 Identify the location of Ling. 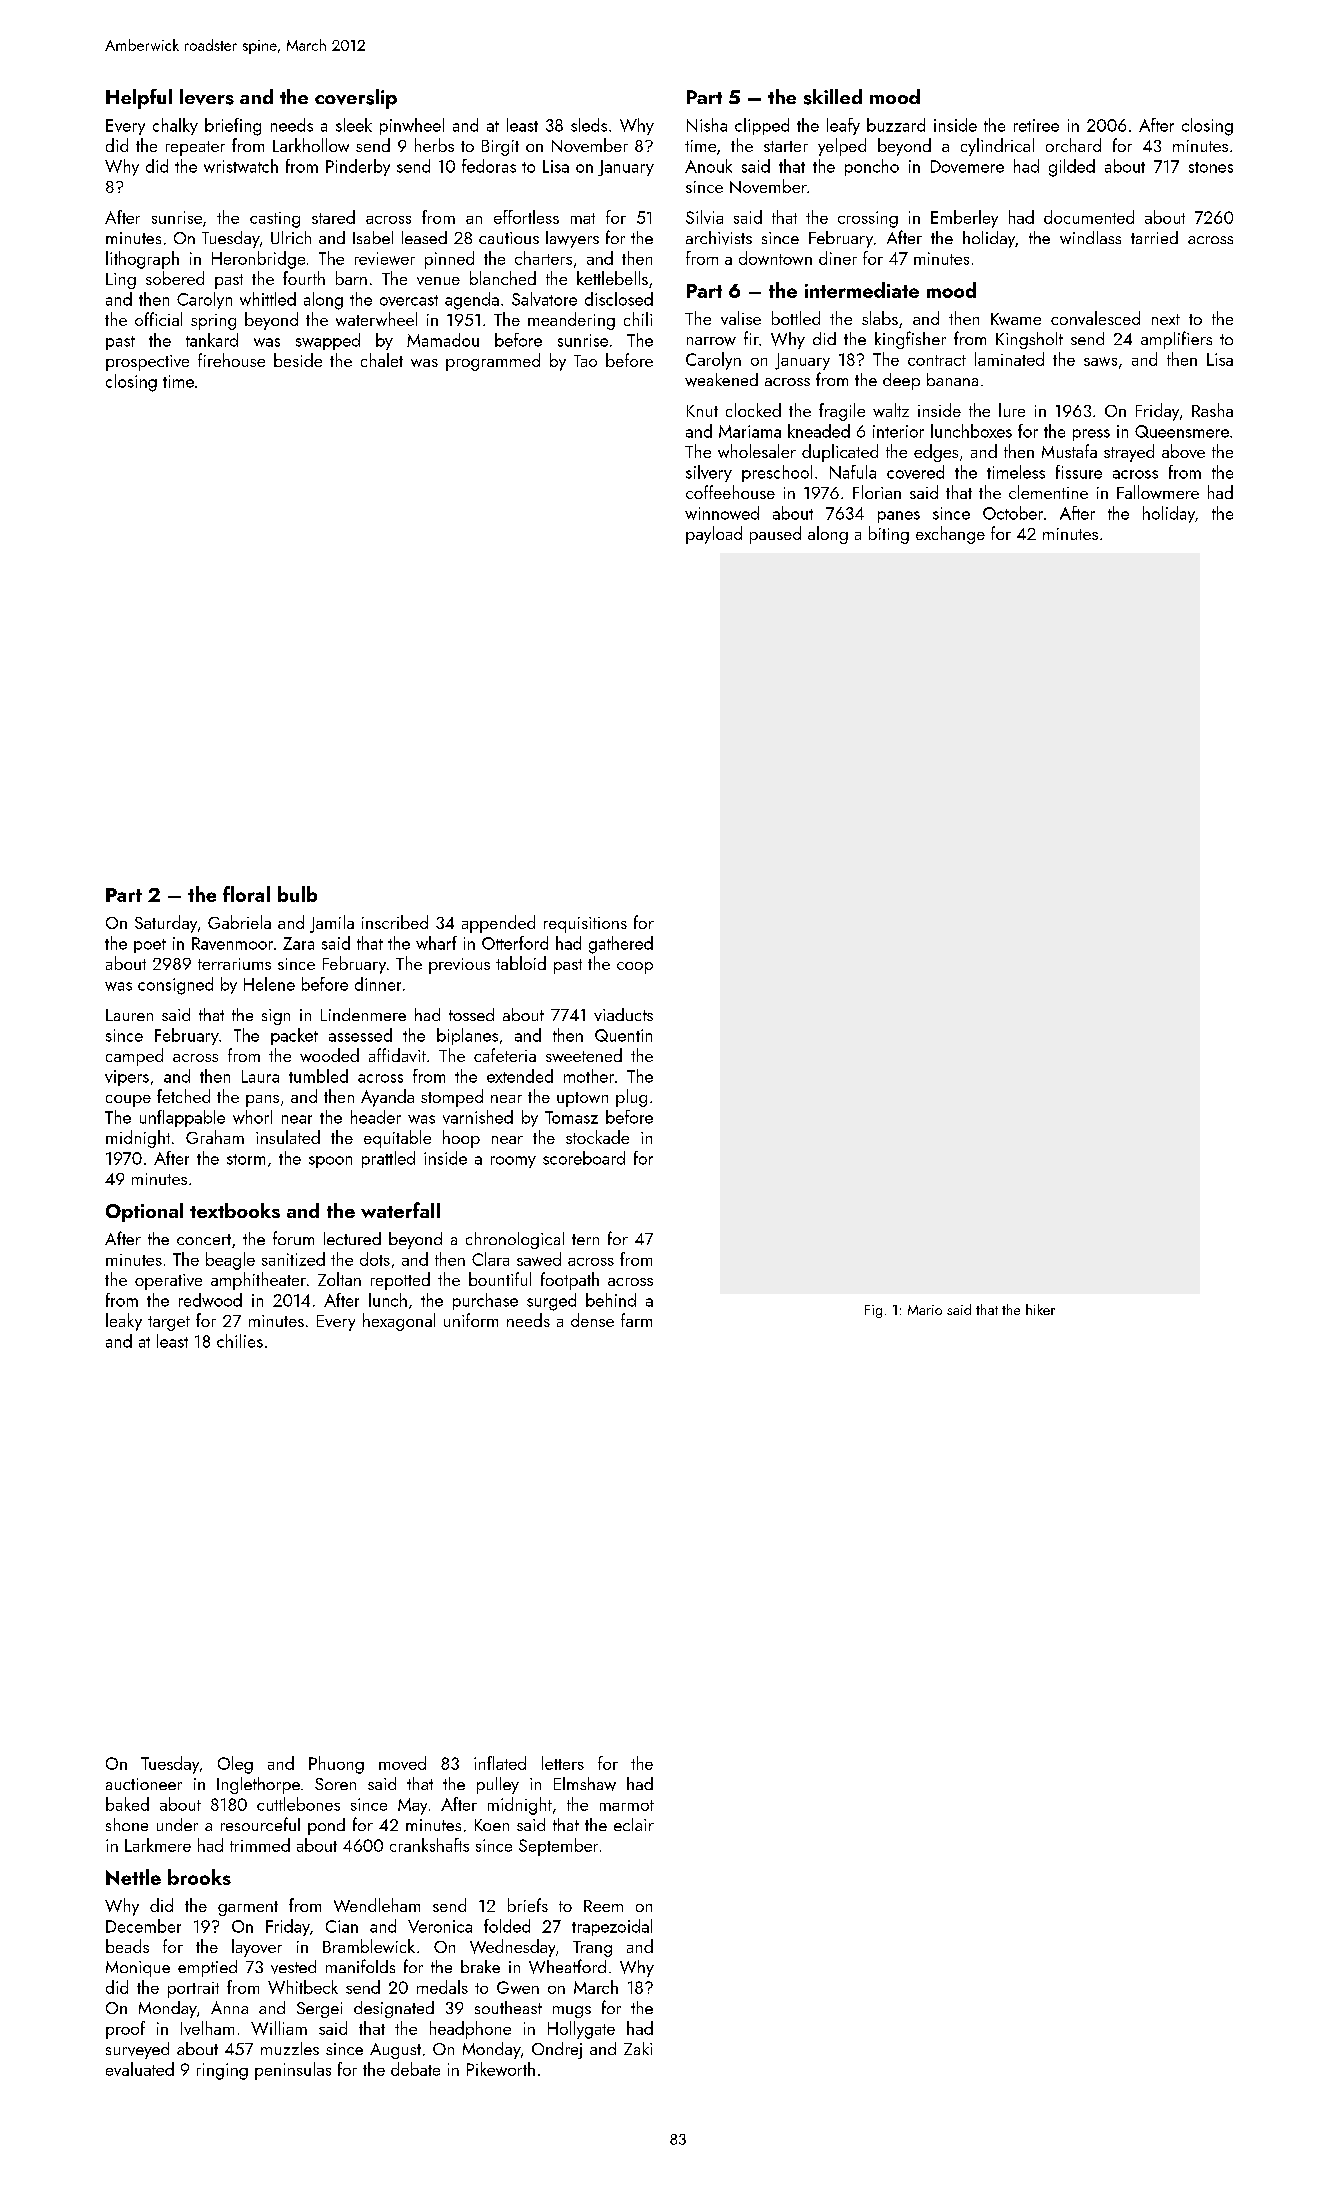
(121, 281).
